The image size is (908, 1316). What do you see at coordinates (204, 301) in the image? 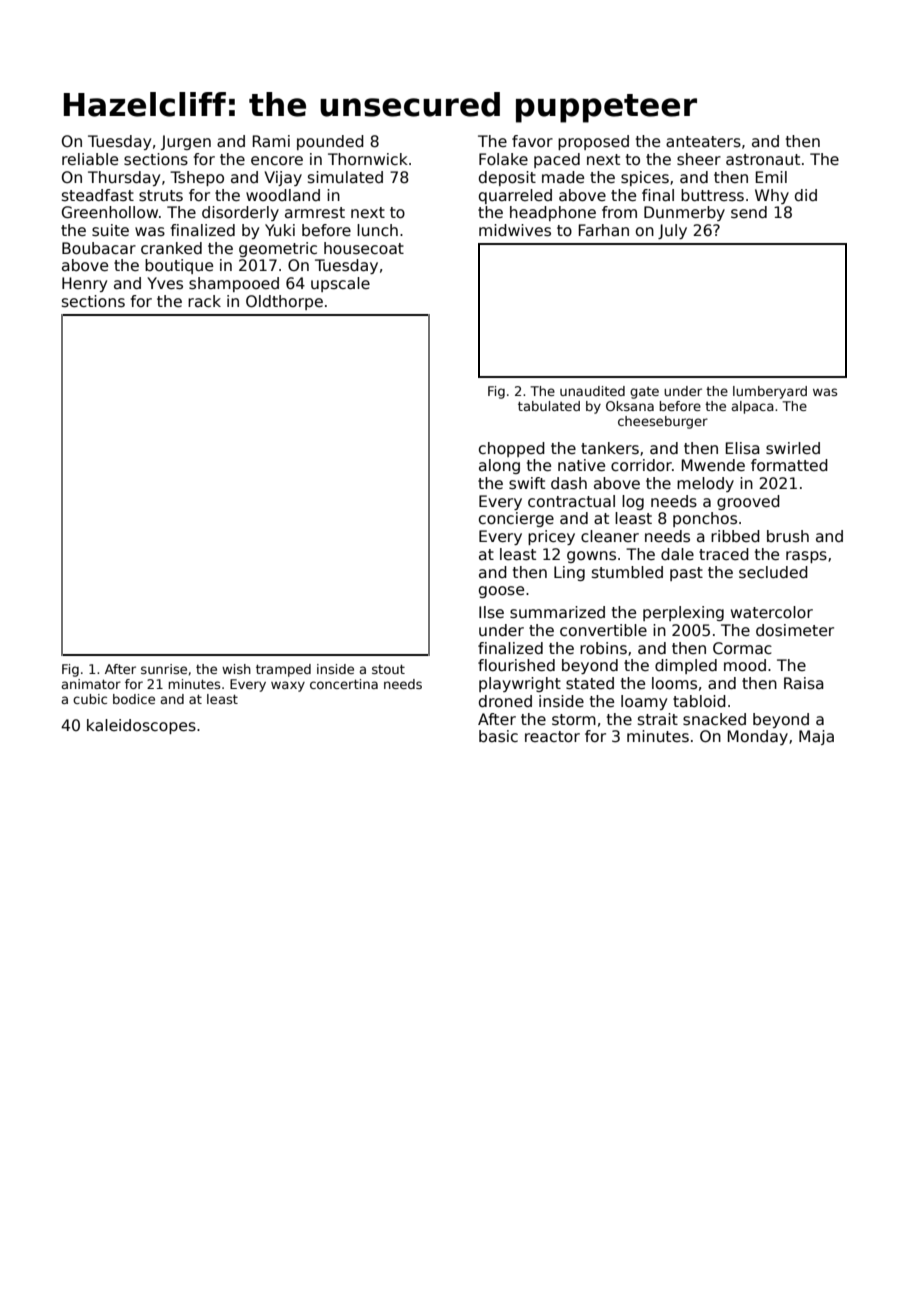
I see `rack` at bounding box center [204, 301].
